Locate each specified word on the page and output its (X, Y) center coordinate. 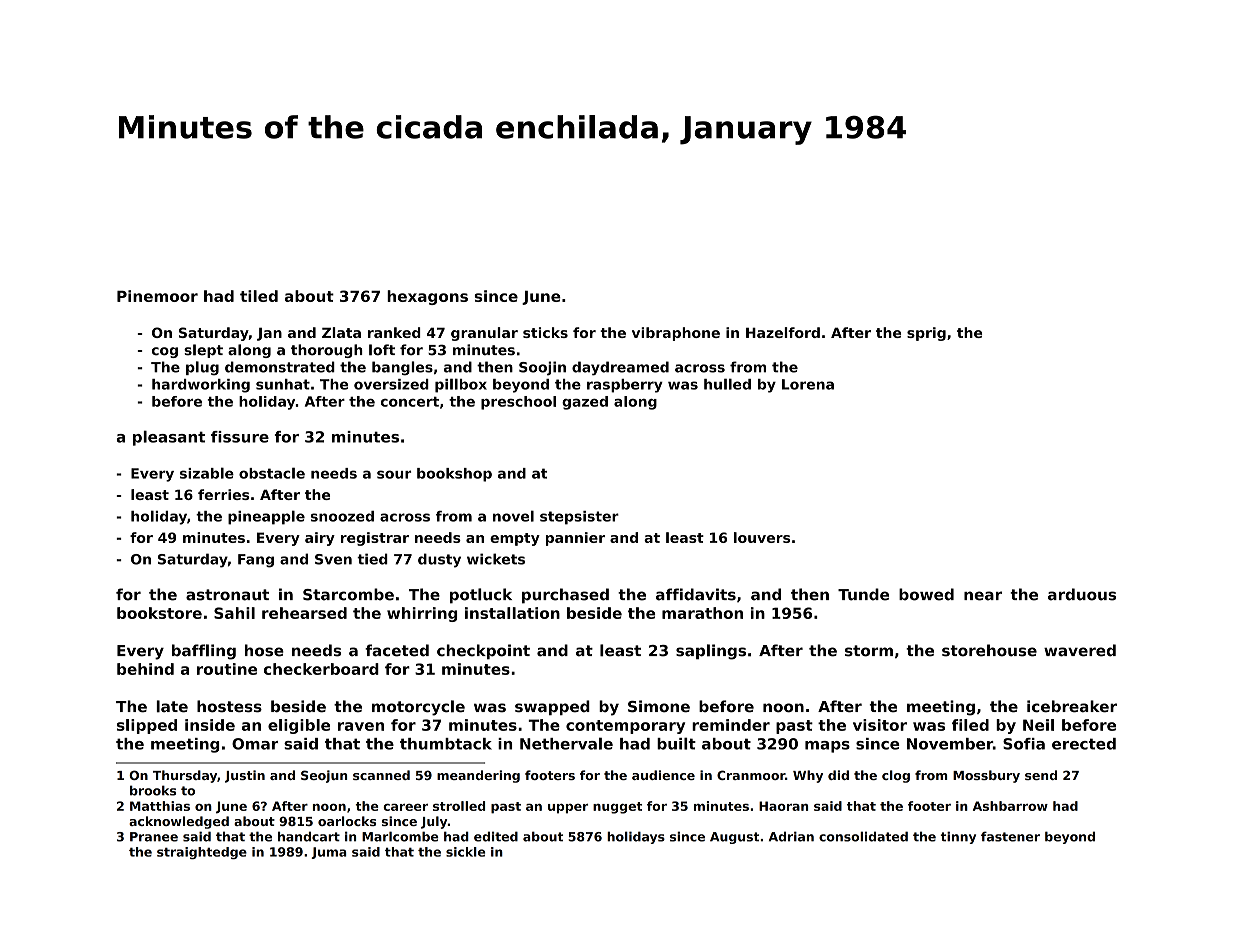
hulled (727, 384)
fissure (240, 437)
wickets (496, 559)
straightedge (202, 853)
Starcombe (348, 594)
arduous (1082, 594)
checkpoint (483, 651)
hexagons (427, 297)
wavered (1080, 650)
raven (361, 726)
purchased (565, 596)
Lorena (808, 384)
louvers (762, 537)
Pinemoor (157, 296)
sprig (926, 334)
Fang (256, 561)
